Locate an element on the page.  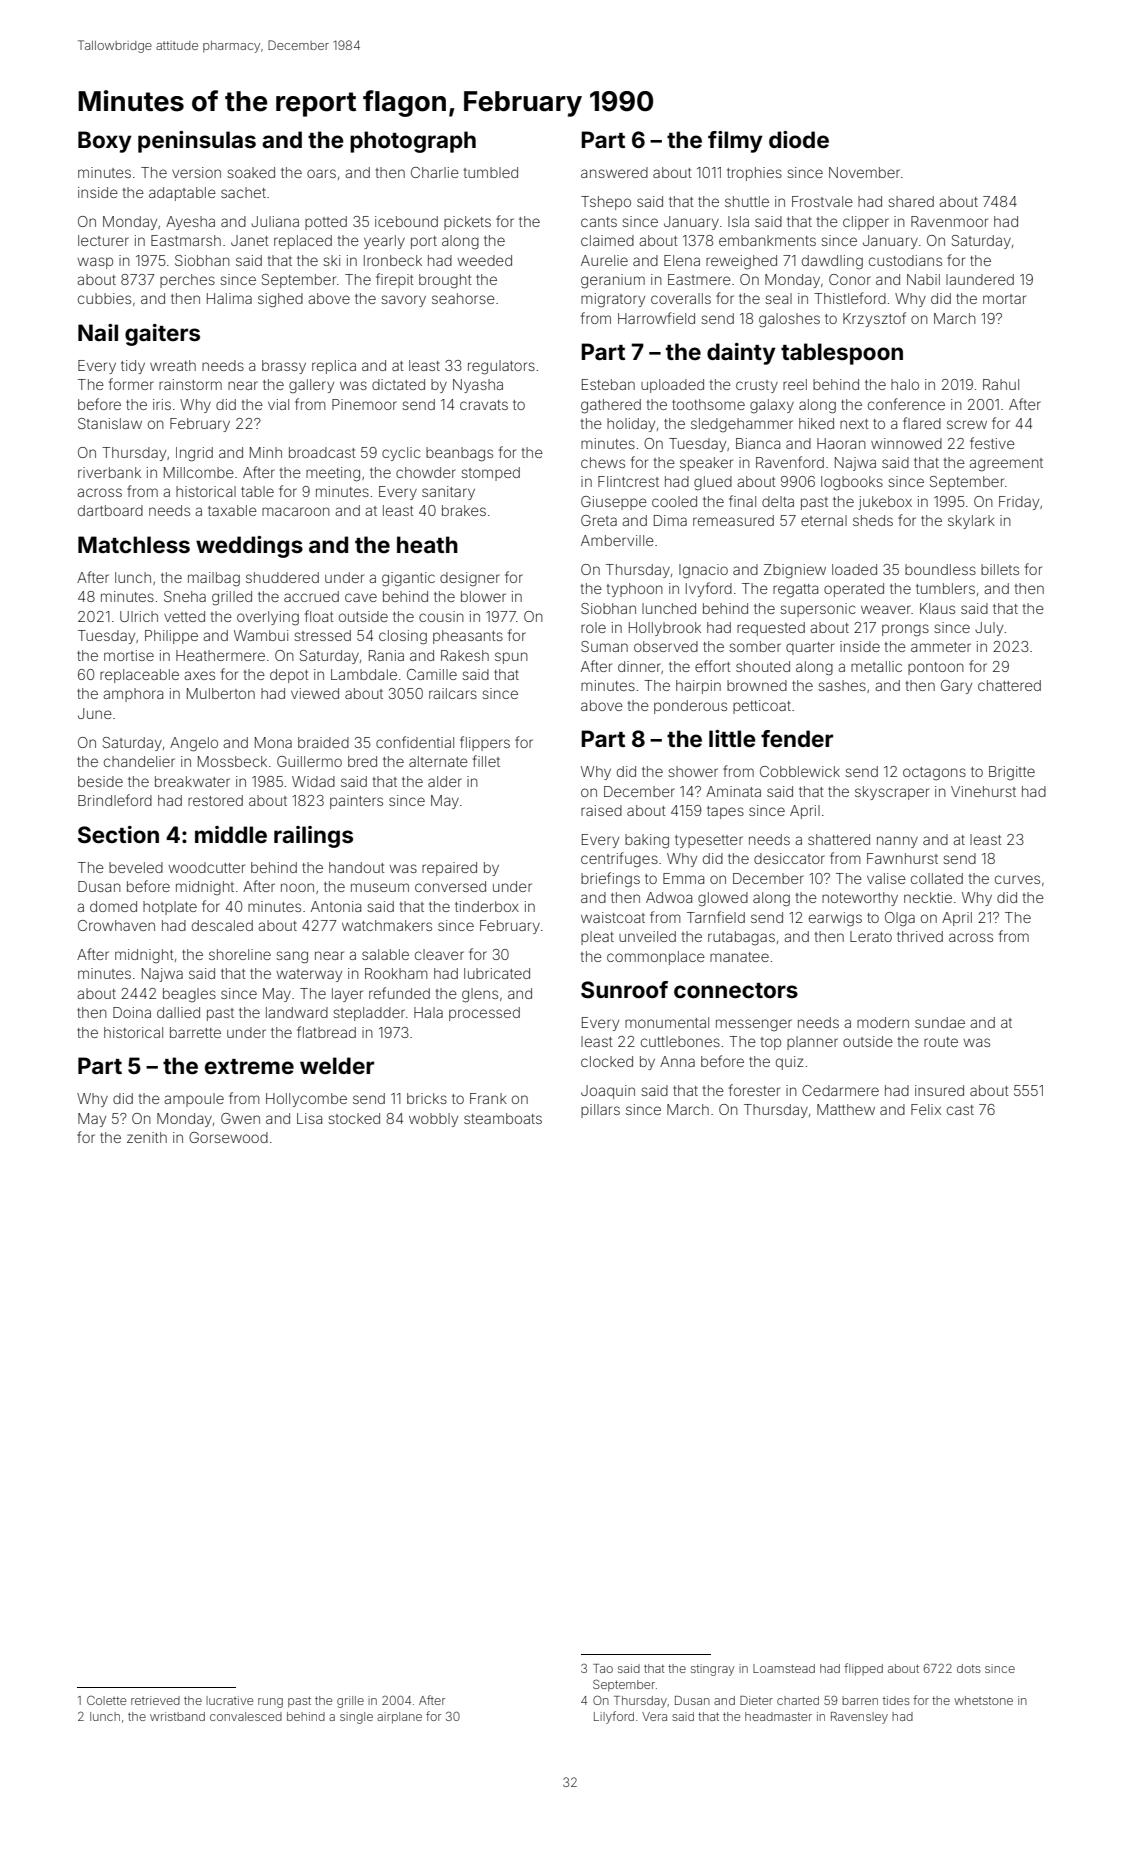
July is located at coordinates (989, 629).
